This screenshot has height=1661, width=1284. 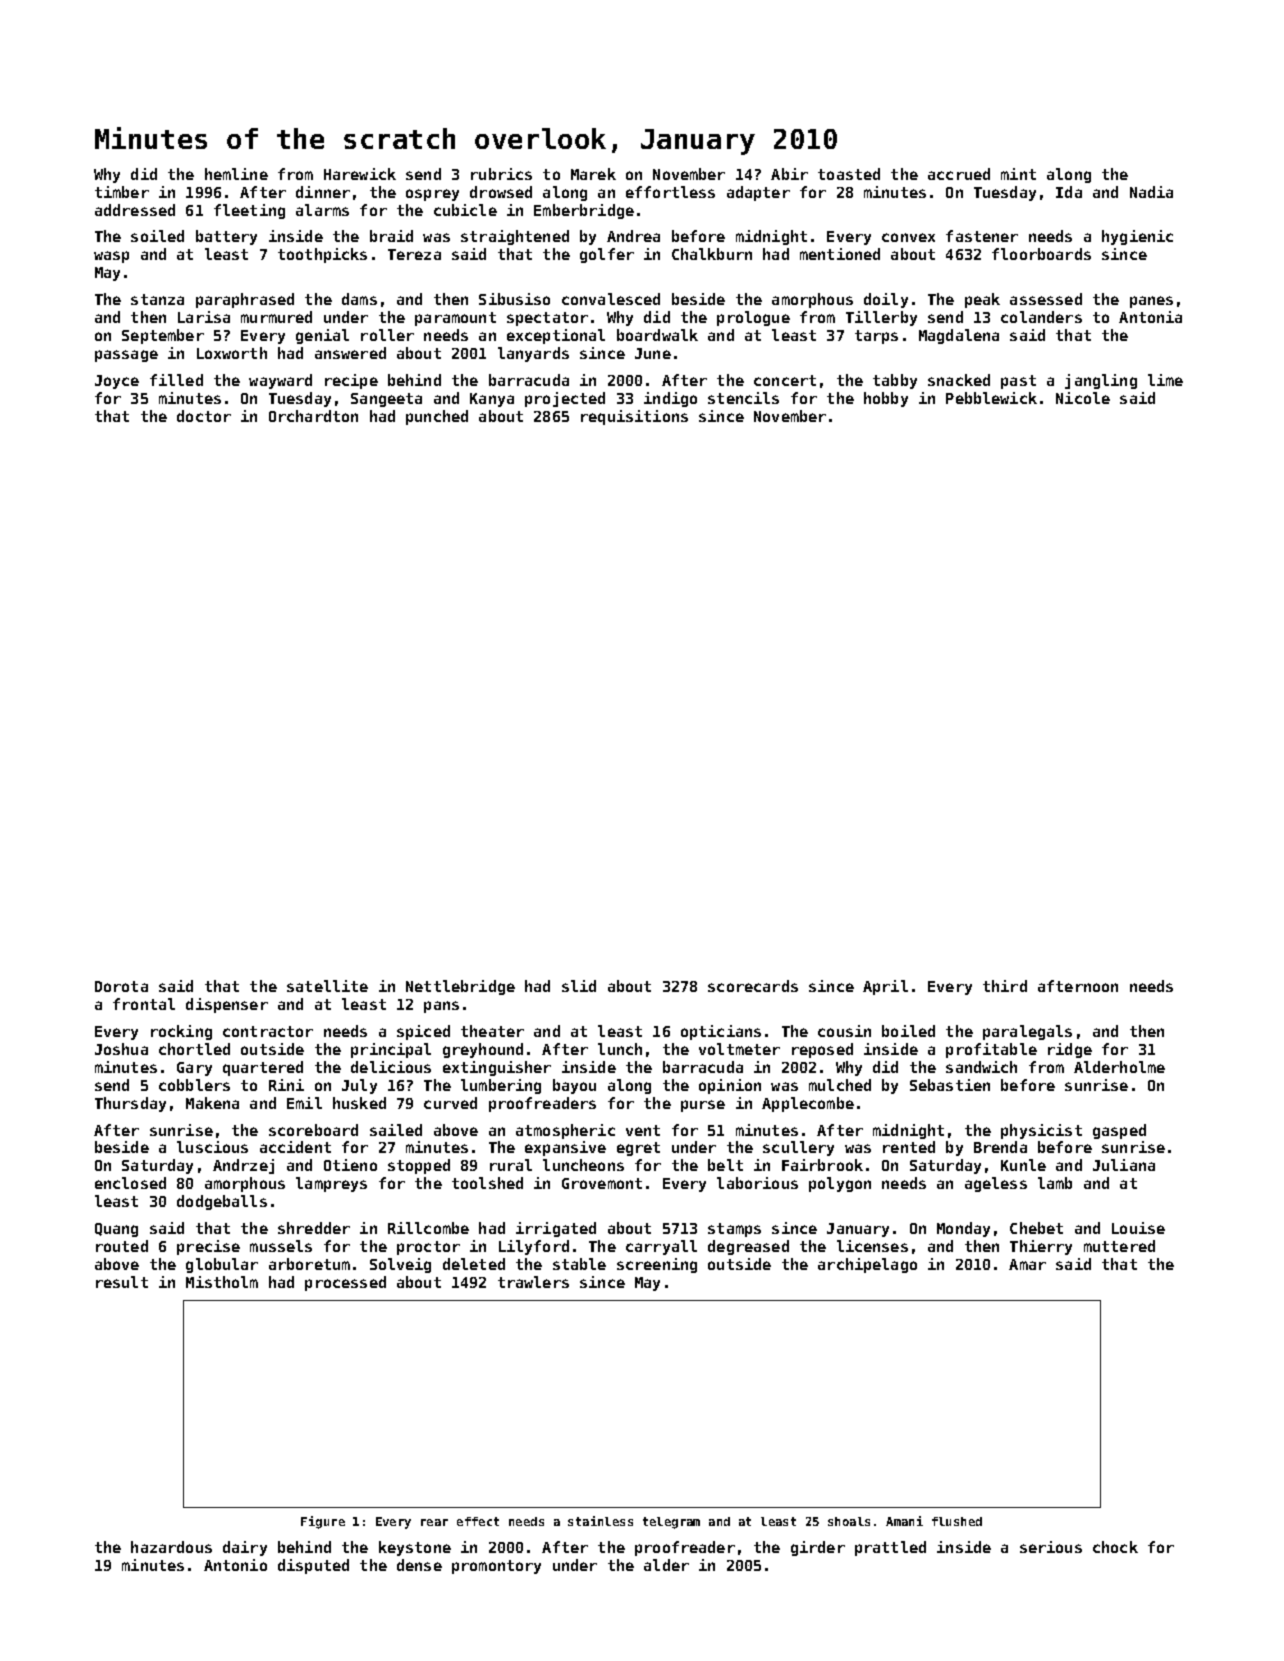 What do you see at coordinates (904, 1521) in the screenshot?
I see `Amani` at bounding box center [904, 1521].
